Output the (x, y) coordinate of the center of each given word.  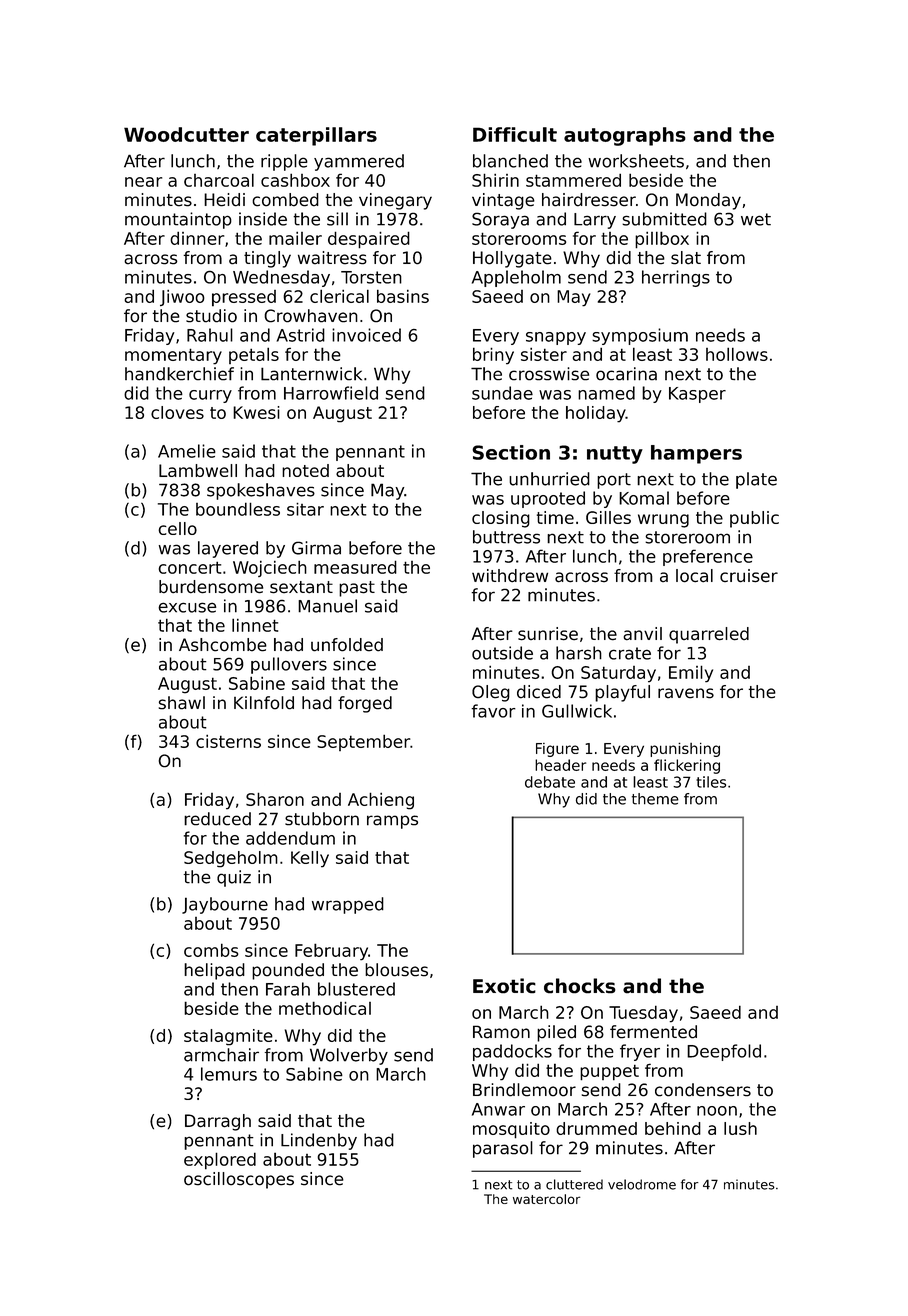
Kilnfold (264, 703)
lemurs (229, 1074)
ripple (284, 162)
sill (337, 219)
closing (501, 519)
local (694, 576)
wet (756, 219)
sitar (305, 509)
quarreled (709, 635)
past (357, 589)
